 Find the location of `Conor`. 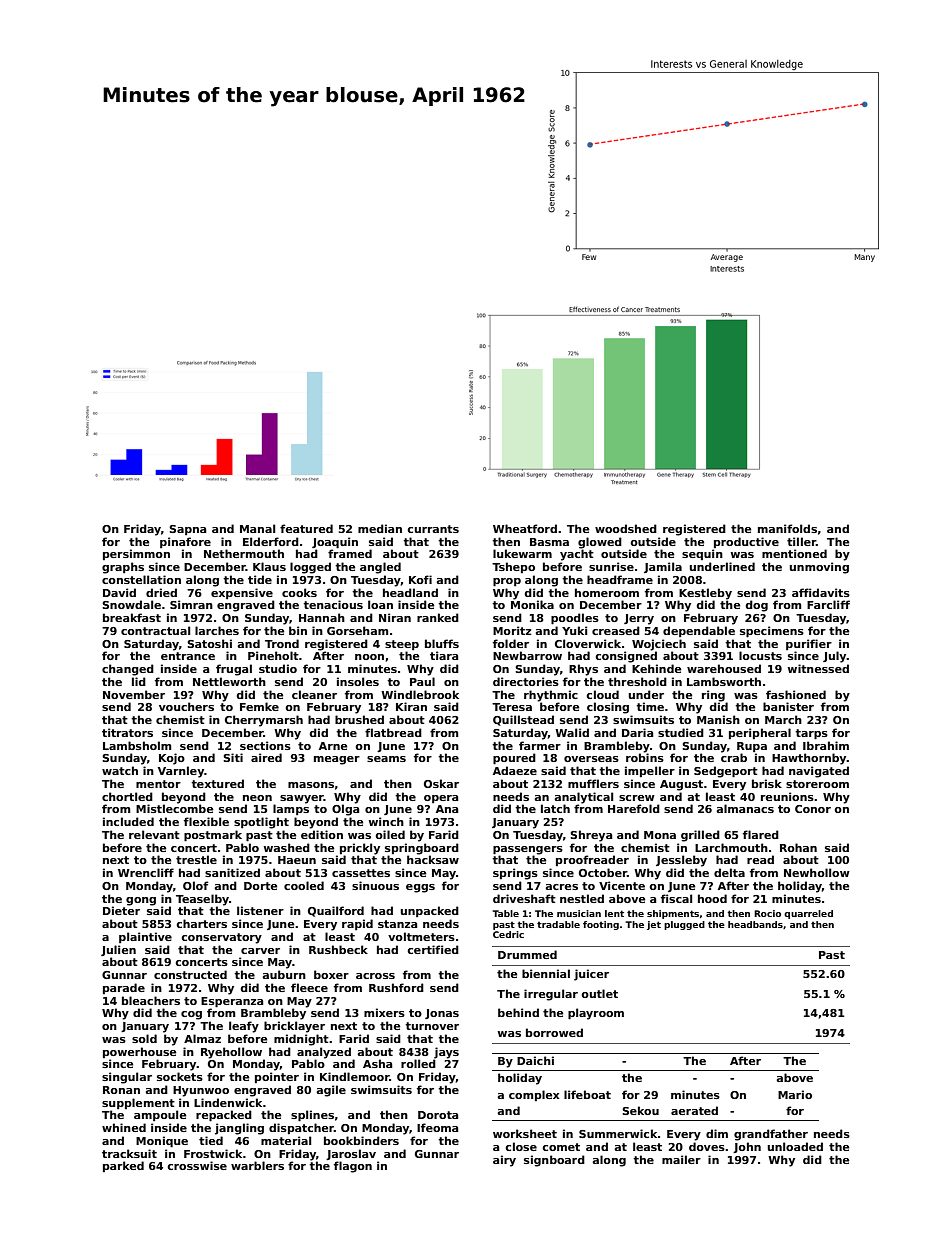

Conor is located at coordinates (813, 809).
